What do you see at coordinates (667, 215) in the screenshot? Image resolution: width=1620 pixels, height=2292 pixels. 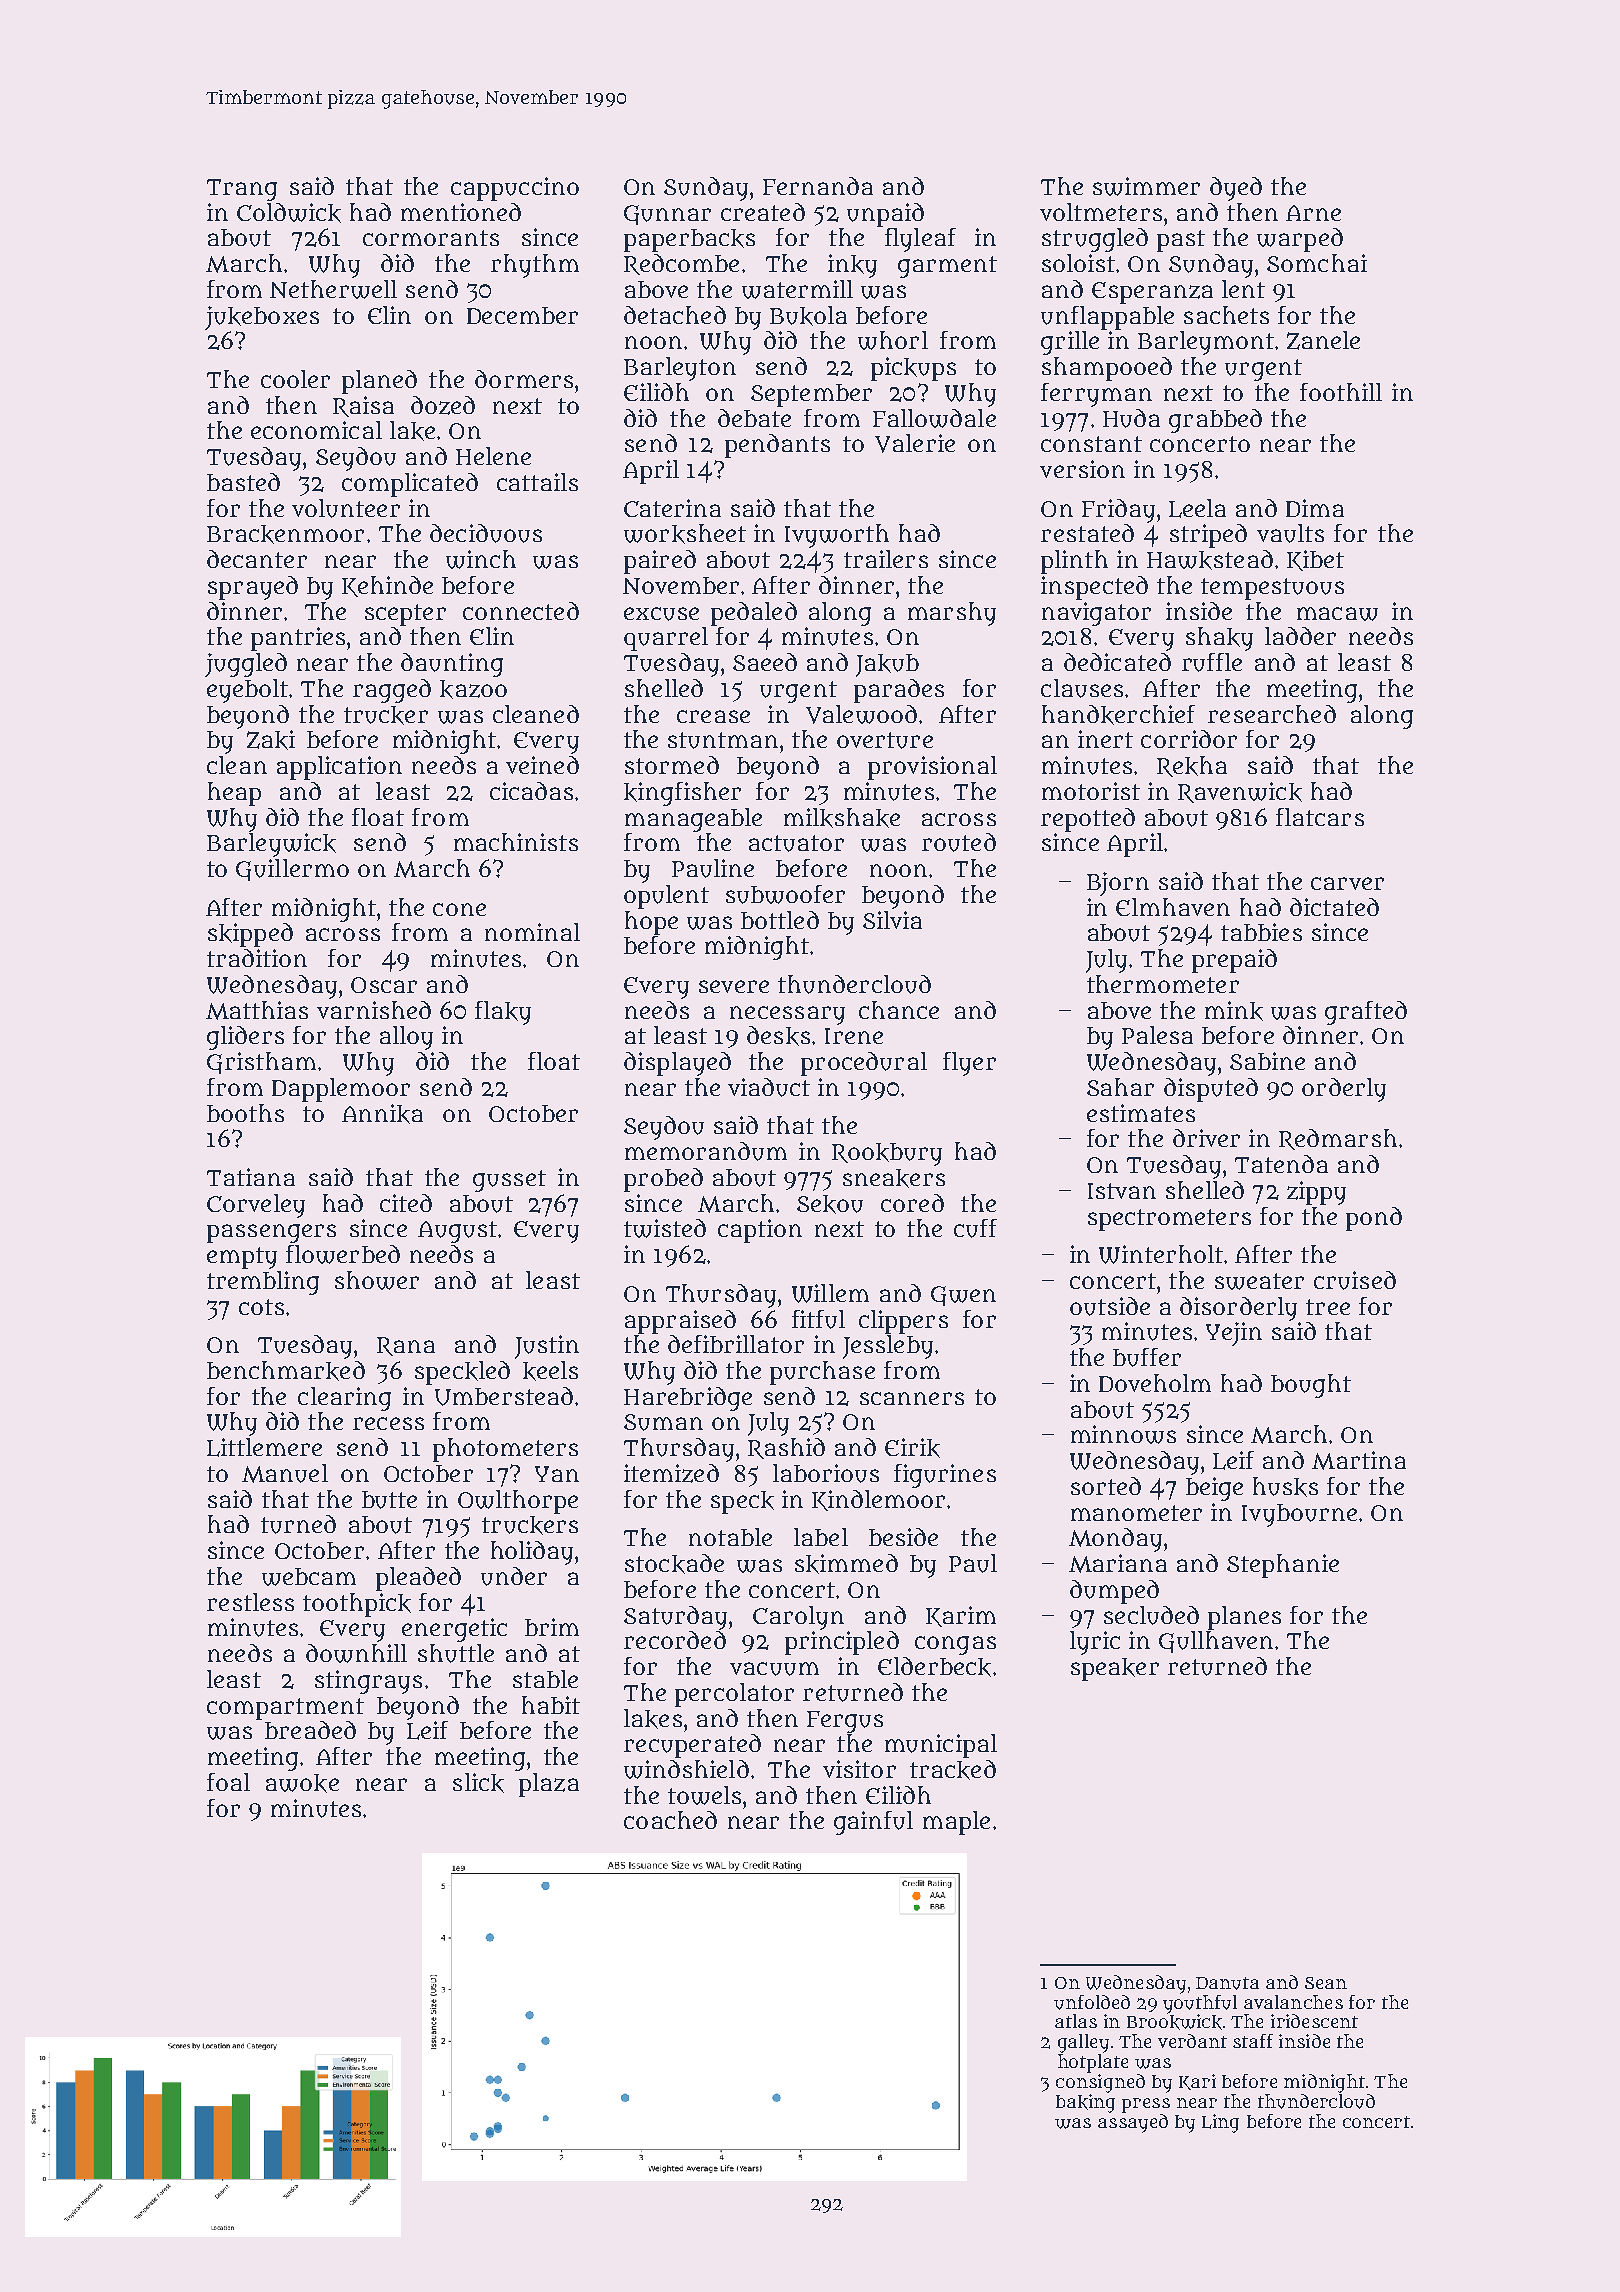 I see `Gunnar` at bounding box center [667, 215].
